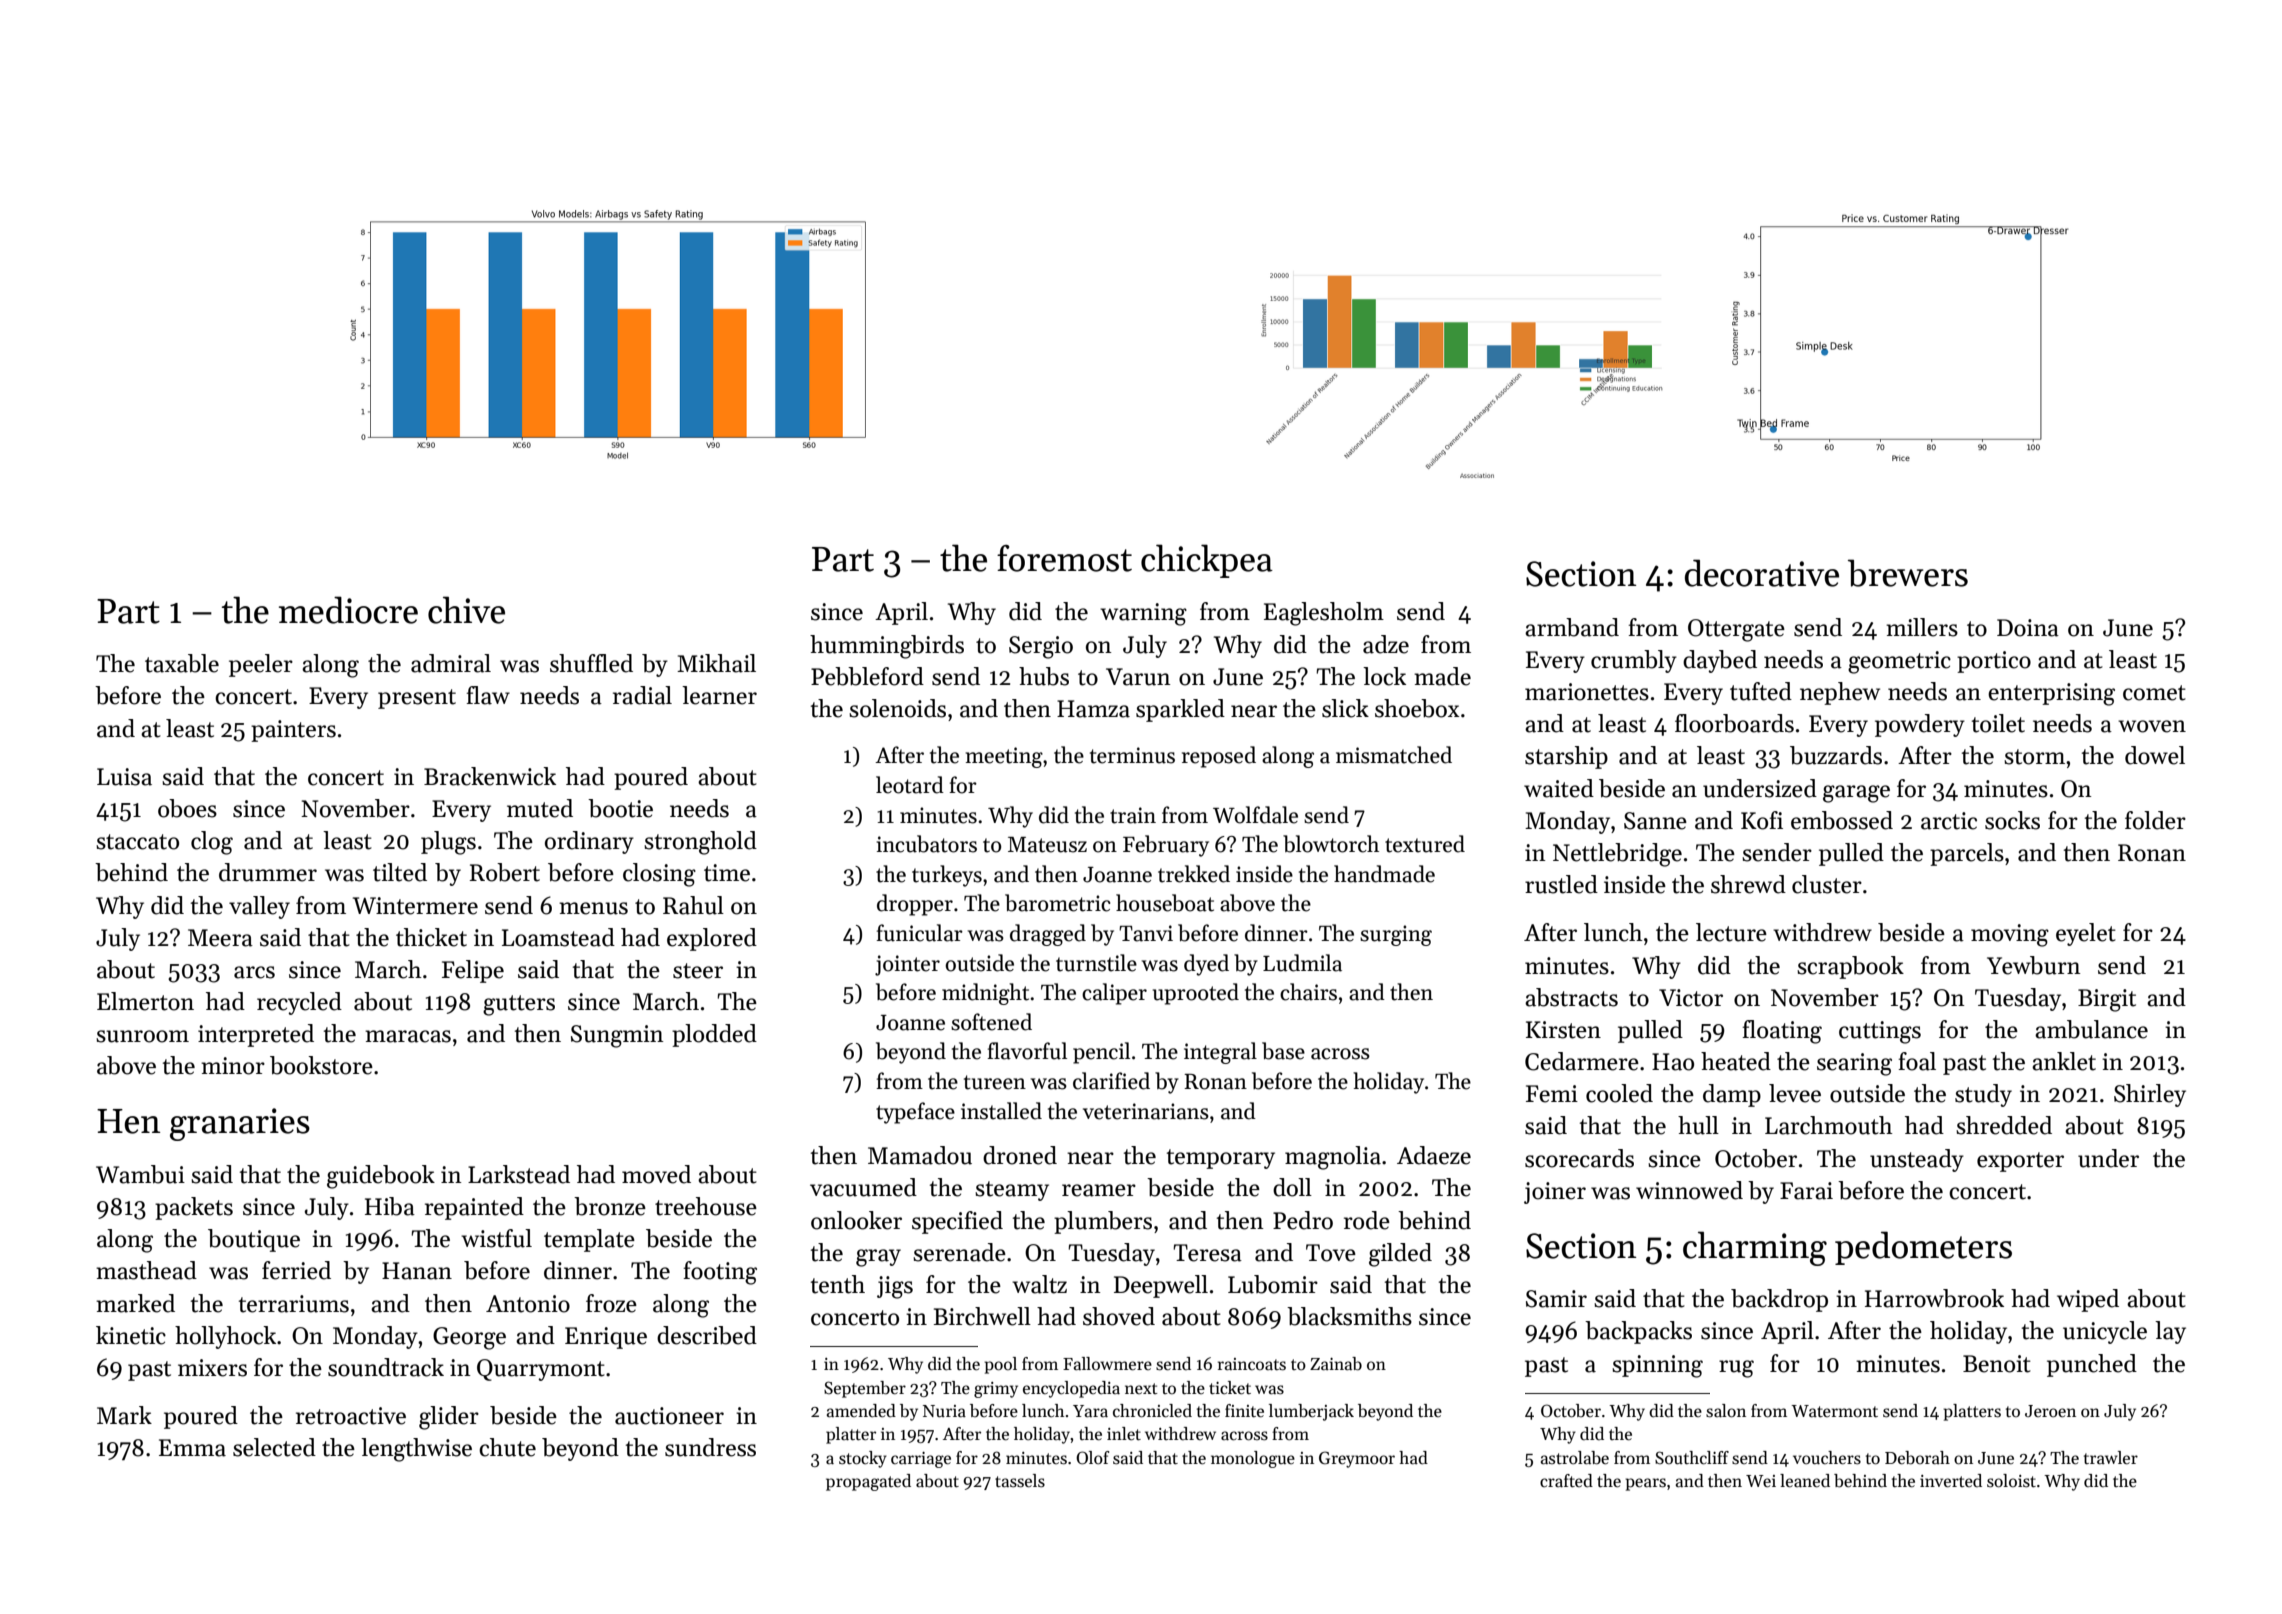 Image resolution: width=2282 pixels, height=1614 pixels. What do you see at coordinates (897, 708) in the screenshot?
I see `solenoids` at bounding box center [897, 708].
